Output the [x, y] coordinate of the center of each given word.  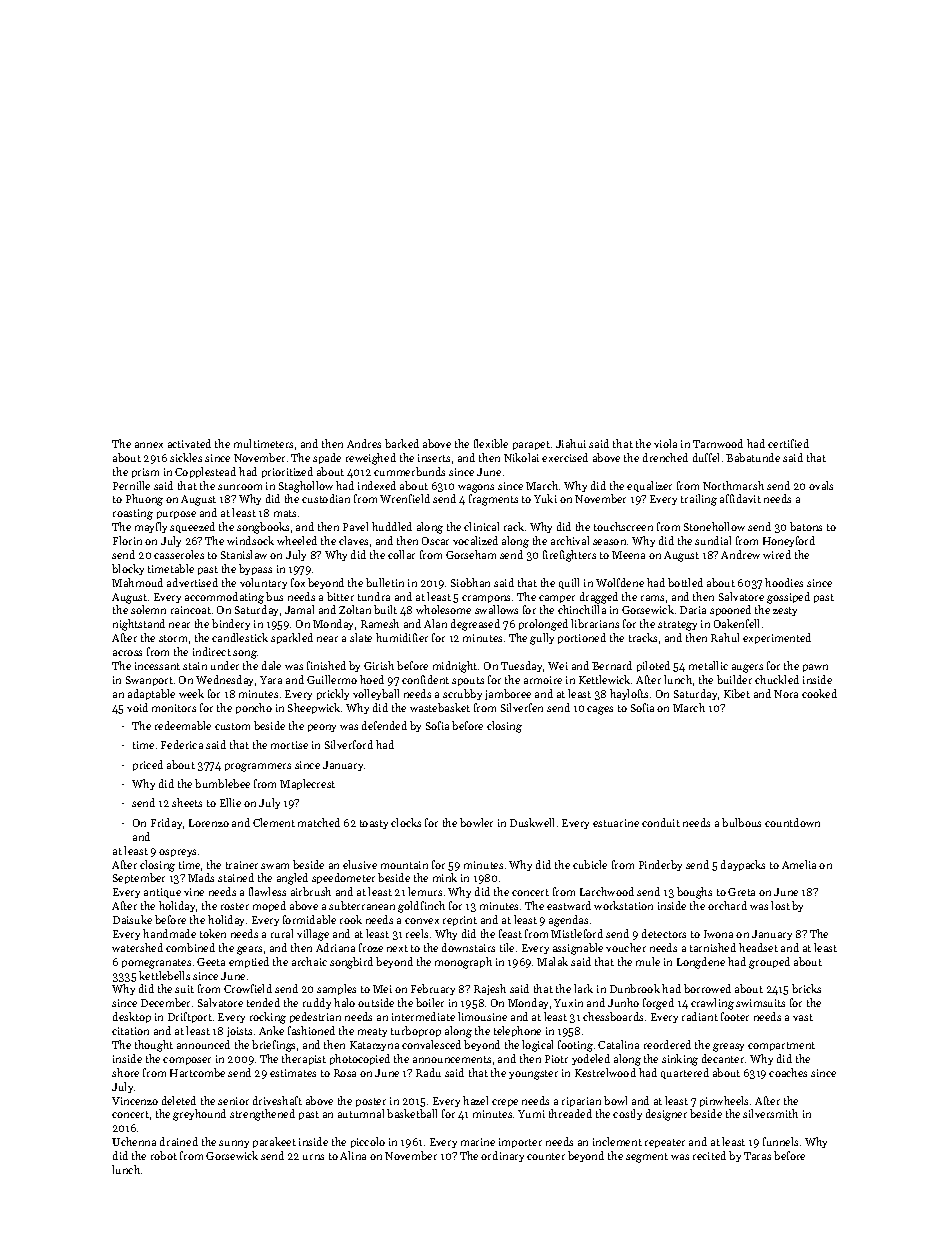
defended [384, 725]
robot [164, 1155]
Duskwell [532, 822]
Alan [435, 623]
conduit [661, 822]
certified [788, 443]
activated [189, 443]
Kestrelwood [605, 1072]
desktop [132, 1017]
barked [402, 443]
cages [600, 710]
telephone [517, 1031]
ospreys [177, 853]
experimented [777, 638]
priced [148, 765]
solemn [148, 609]
